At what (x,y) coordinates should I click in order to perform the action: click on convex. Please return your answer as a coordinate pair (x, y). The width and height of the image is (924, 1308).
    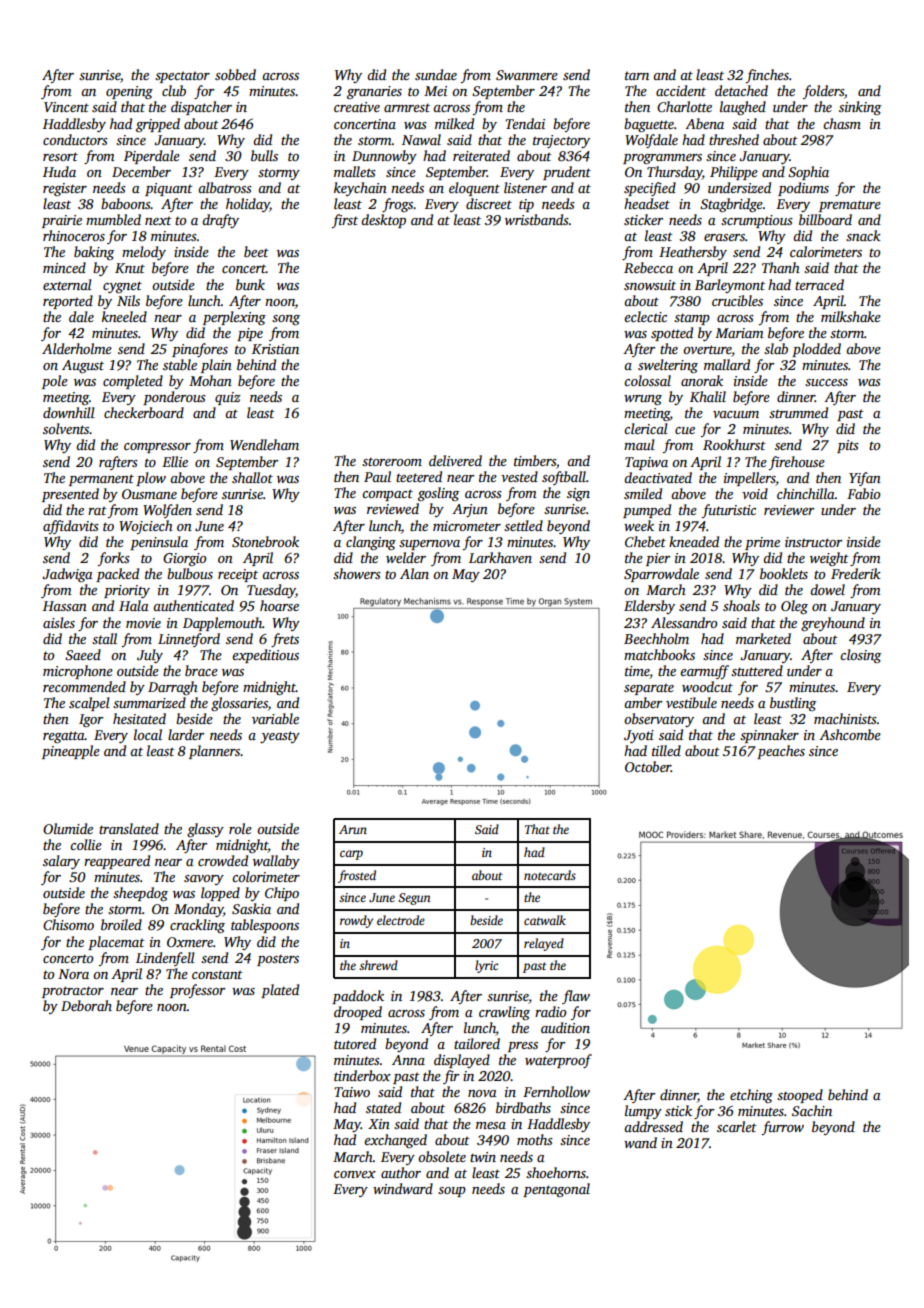
    Looking at the image, I should click on (355, 1174).
